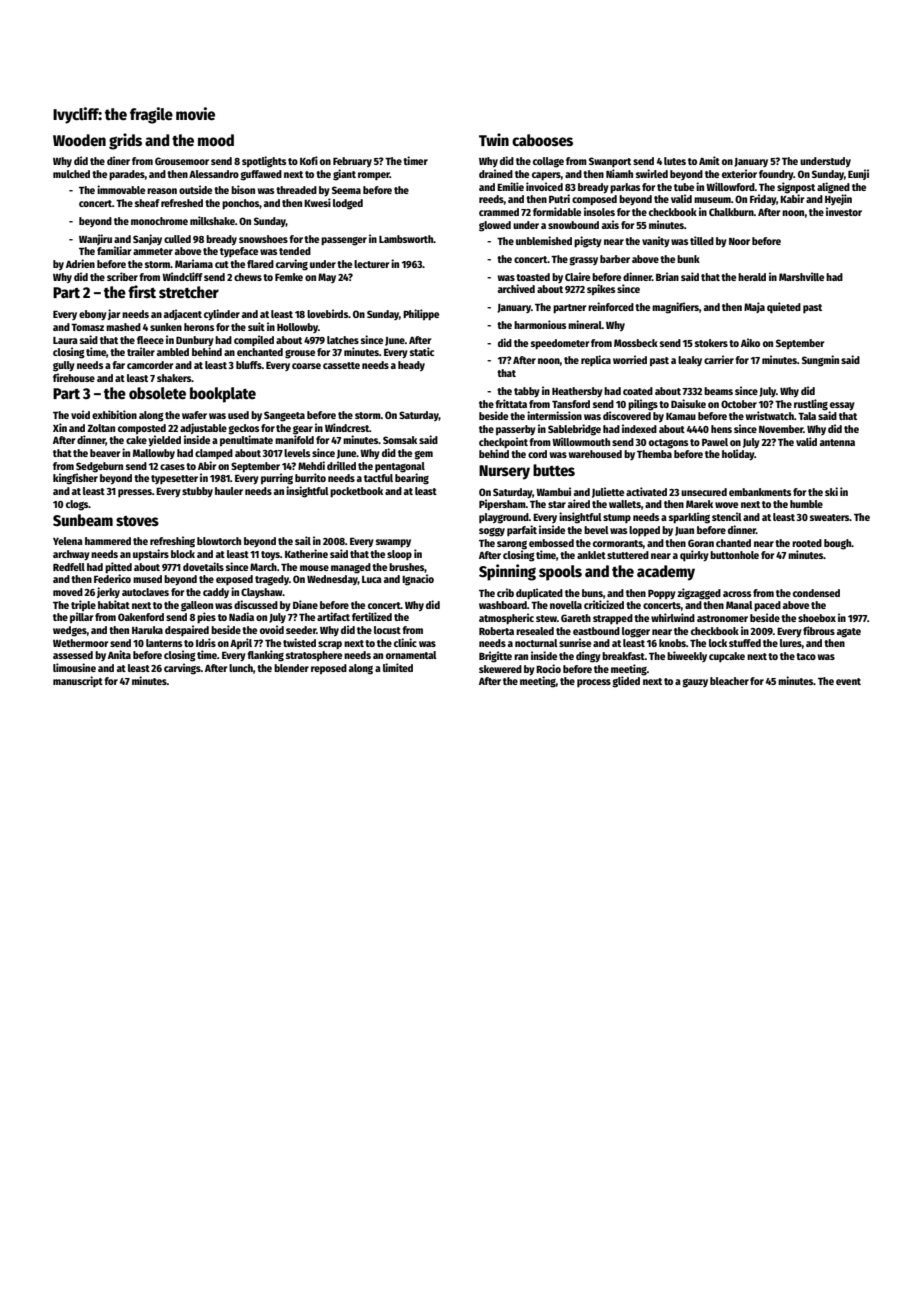 This screenshot has width=924, height=1308. I want to click on Wambui, so click(553, 491).
